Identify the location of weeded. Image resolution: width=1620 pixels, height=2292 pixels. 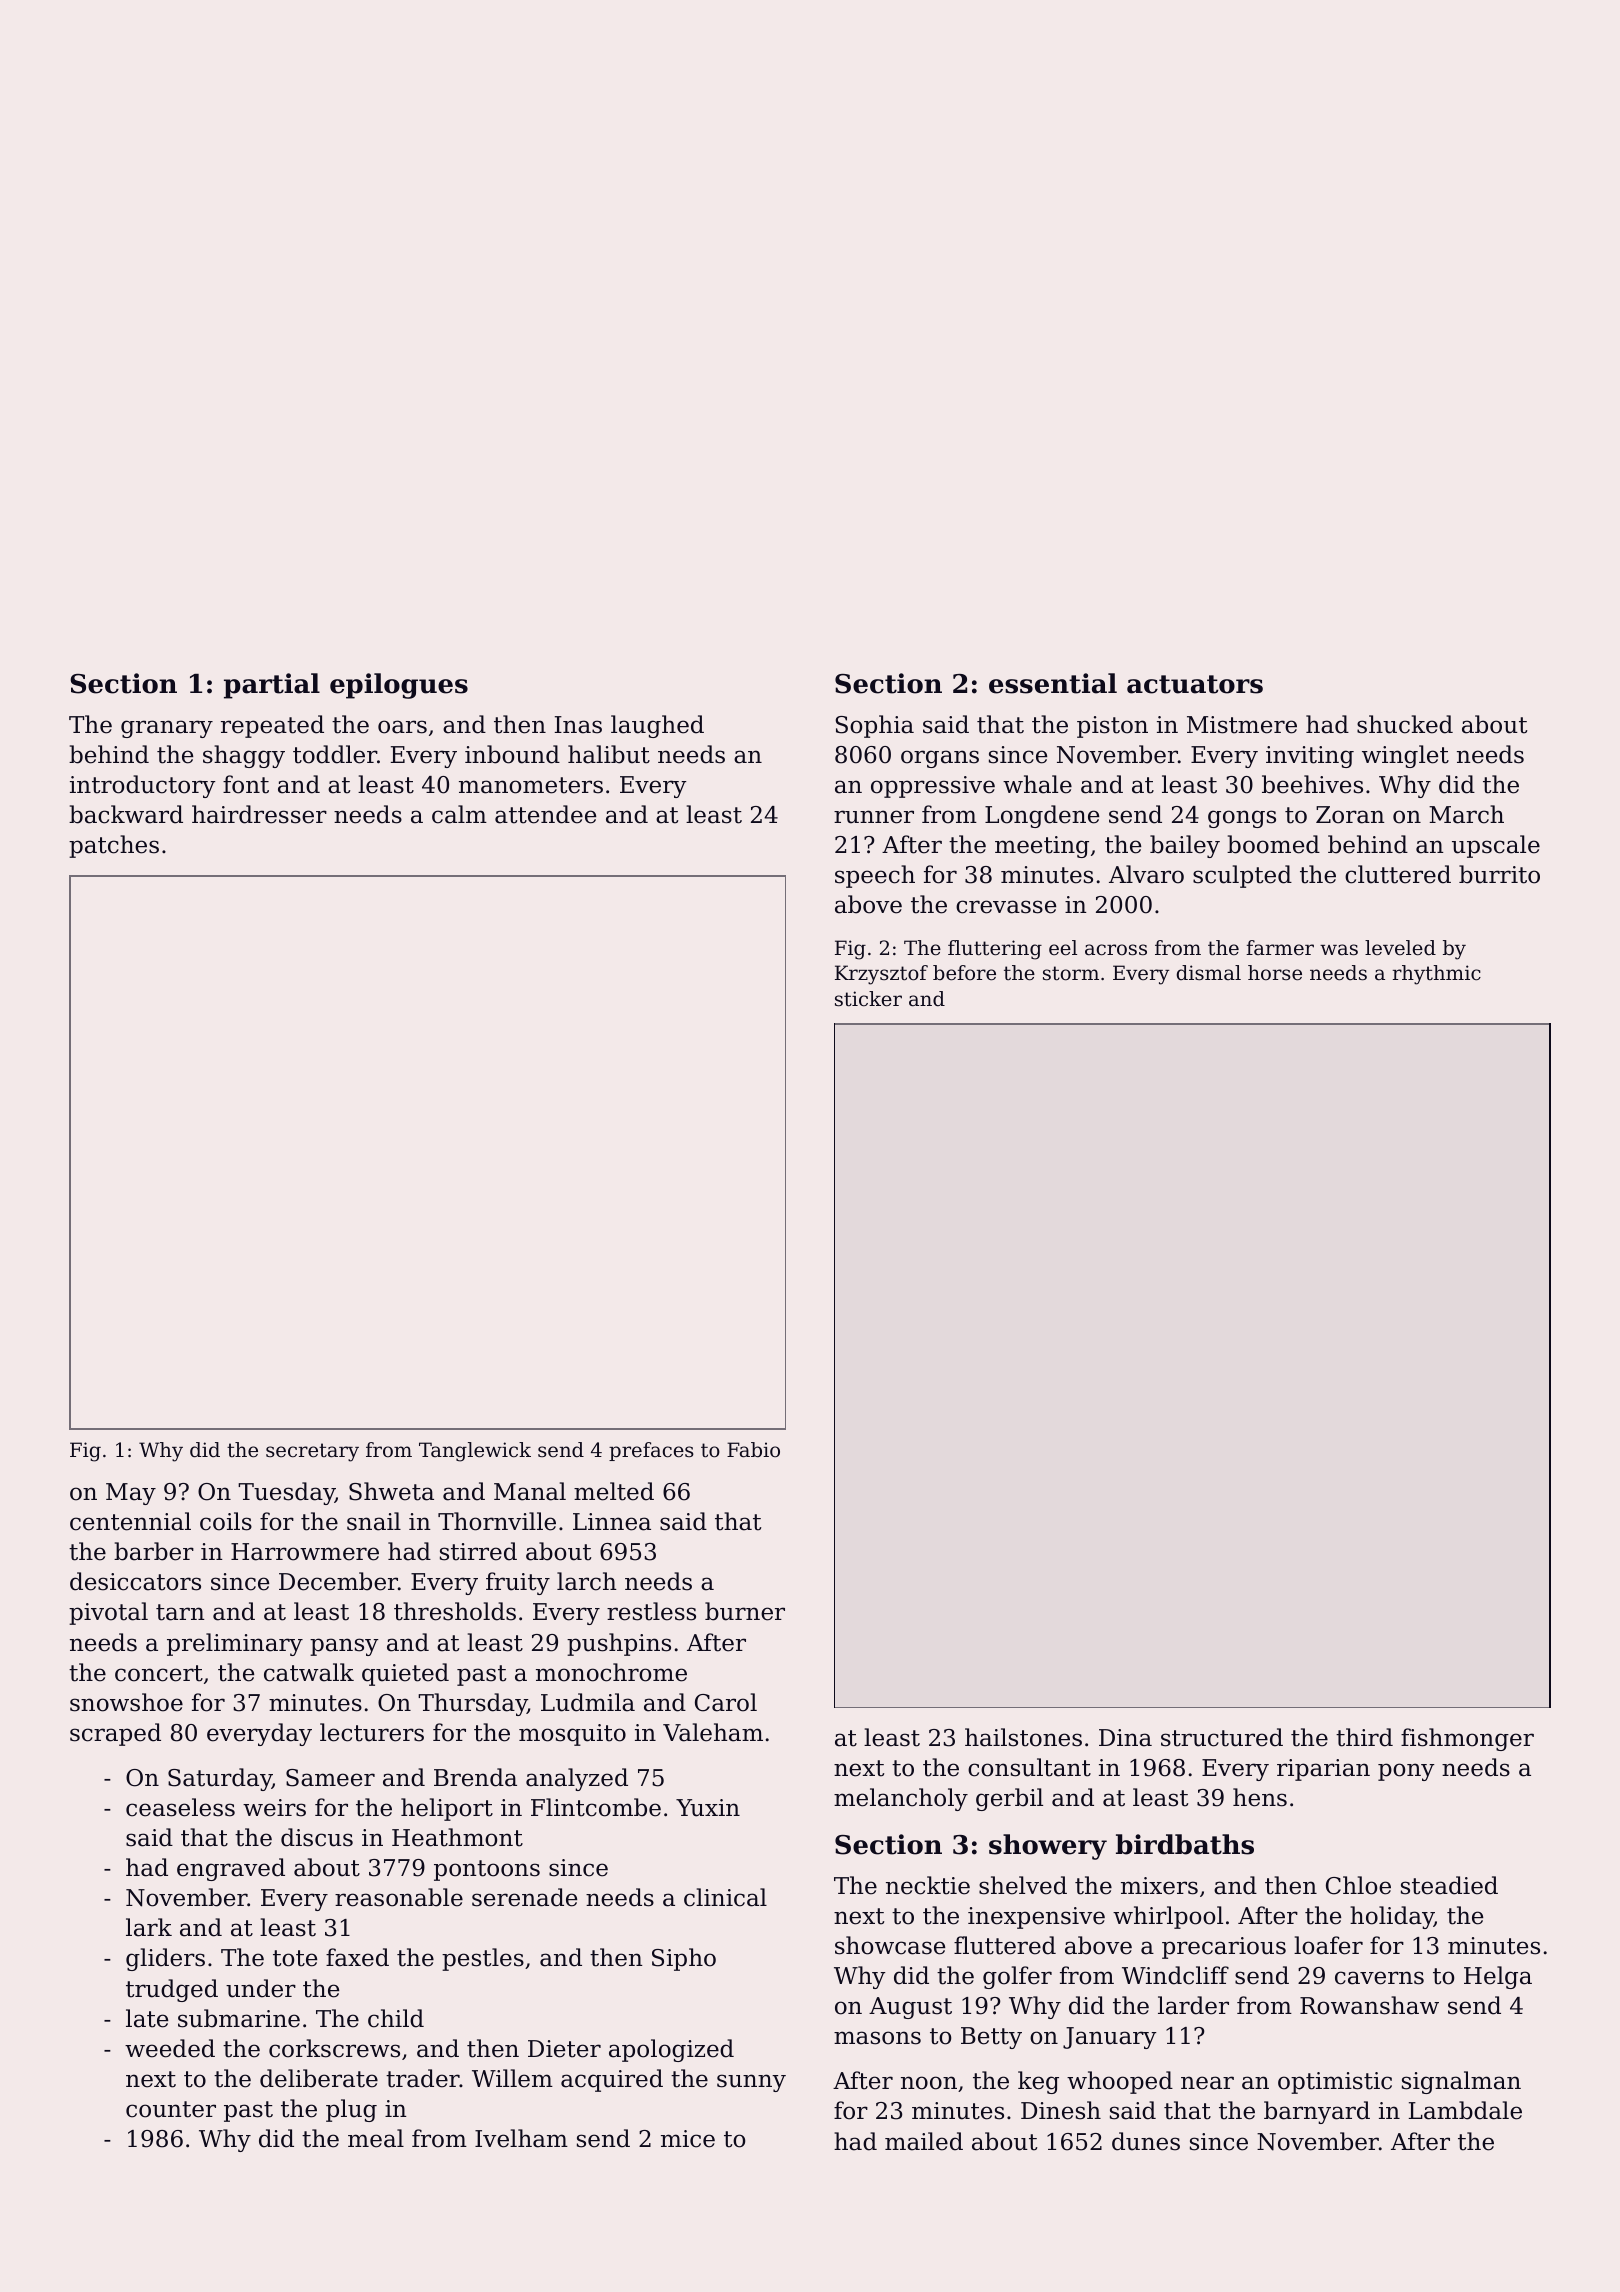
(170, 2048).
